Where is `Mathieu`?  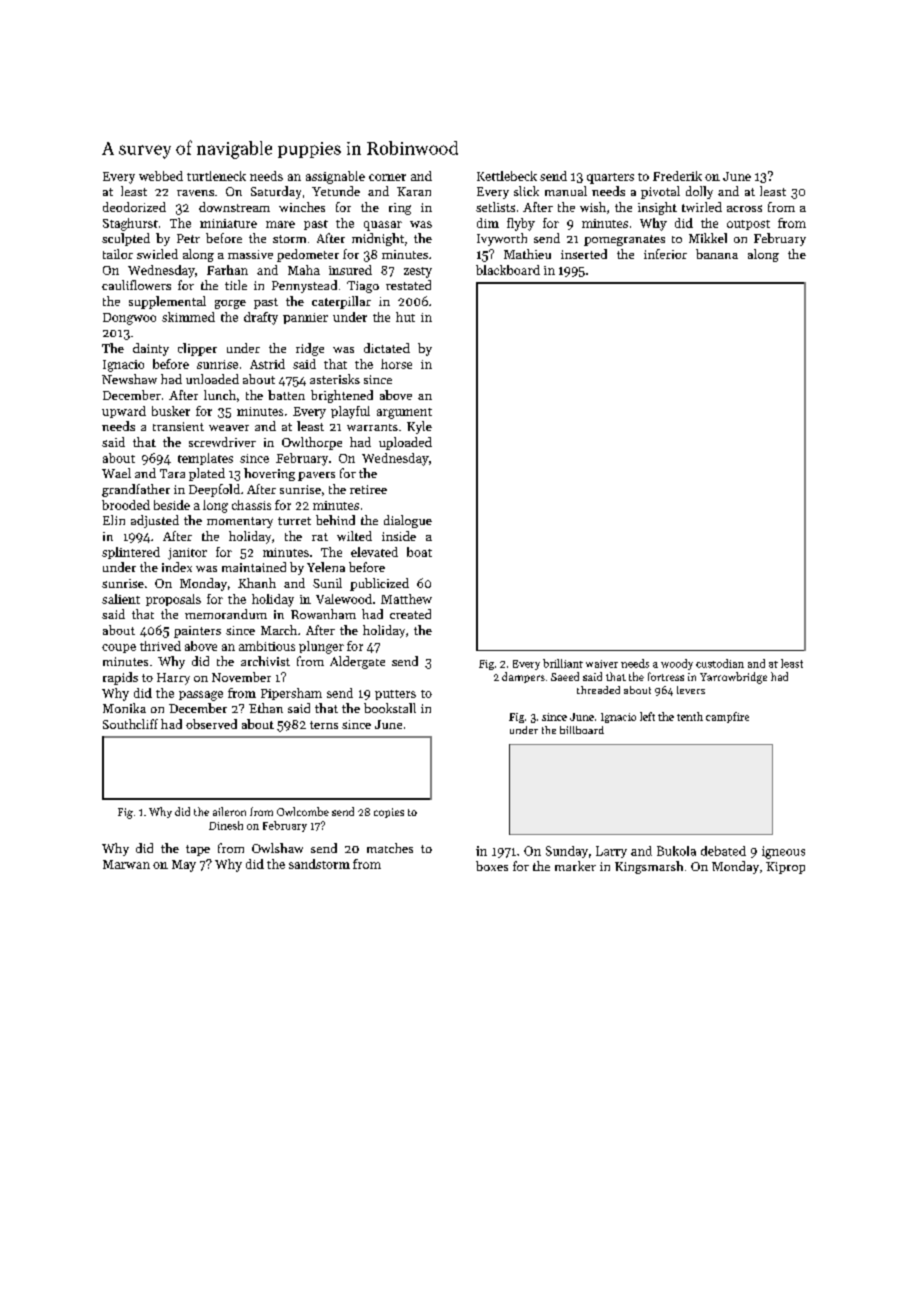
Mathieu is located at coordinates (527, 254).
